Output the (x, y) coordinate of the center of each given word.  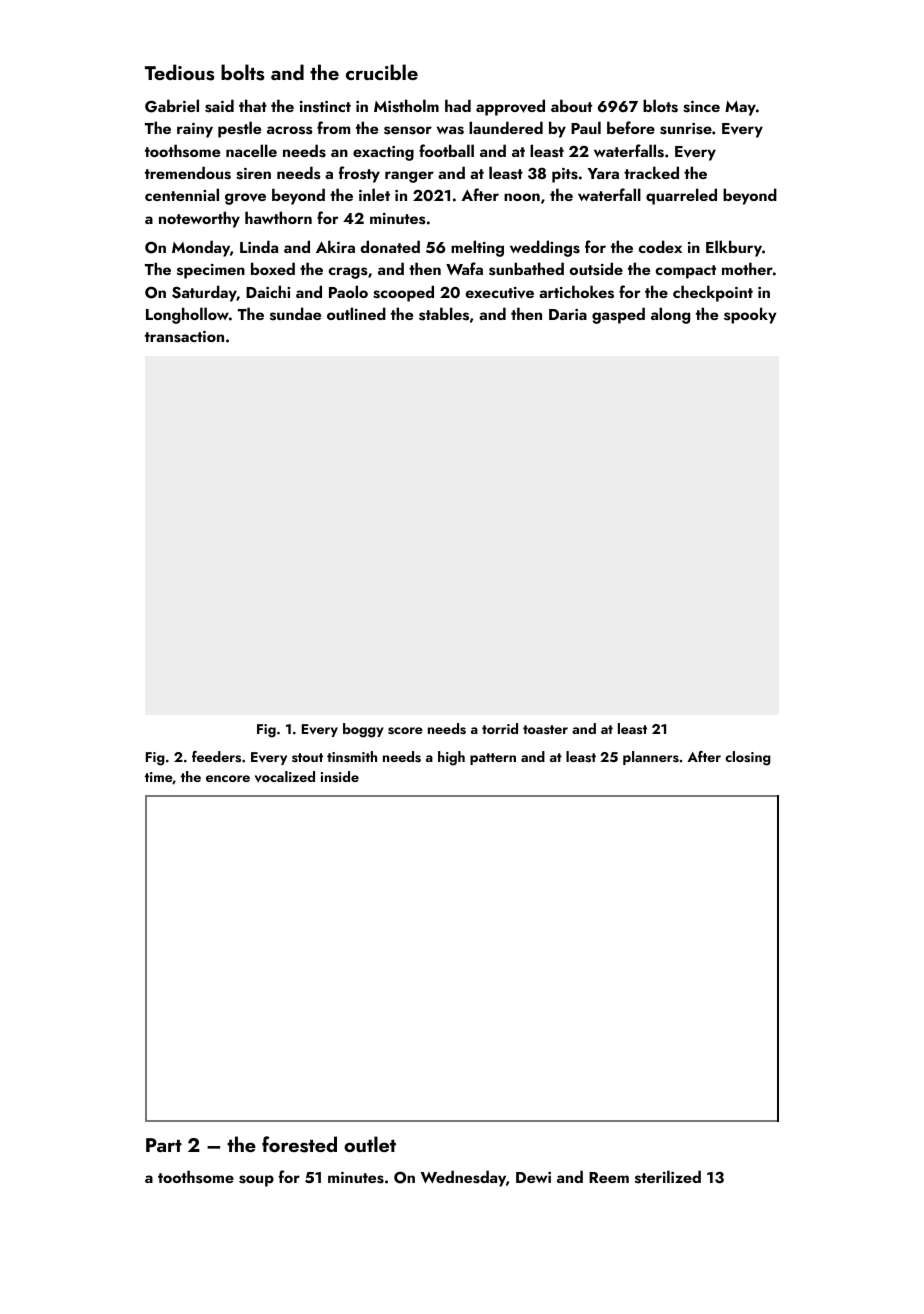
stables (444, 314)
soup (256, 1181)
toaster (545, 729)
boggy (363, 730)
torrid (500, 728)
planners (651, 758)
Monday (201, 248)
